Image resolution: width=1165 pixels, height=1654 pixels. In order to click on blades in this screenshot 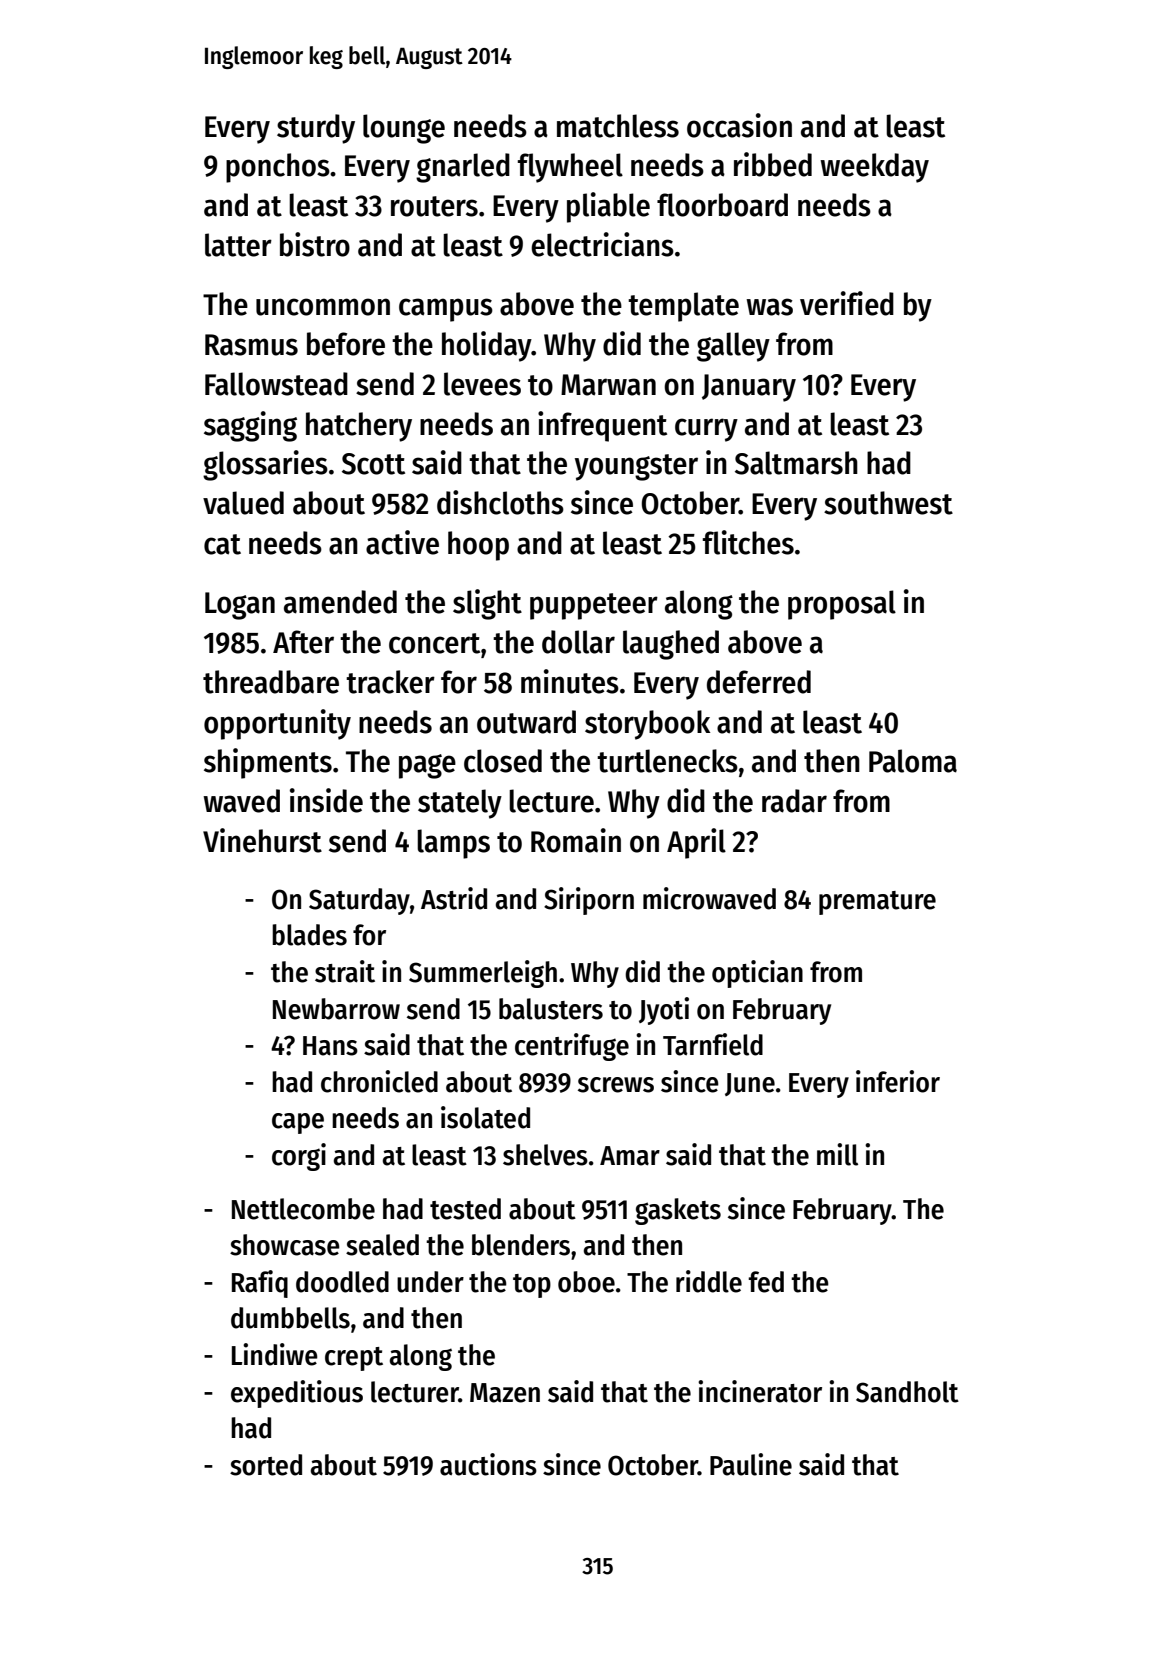, I will do `click(309, 935)`.
